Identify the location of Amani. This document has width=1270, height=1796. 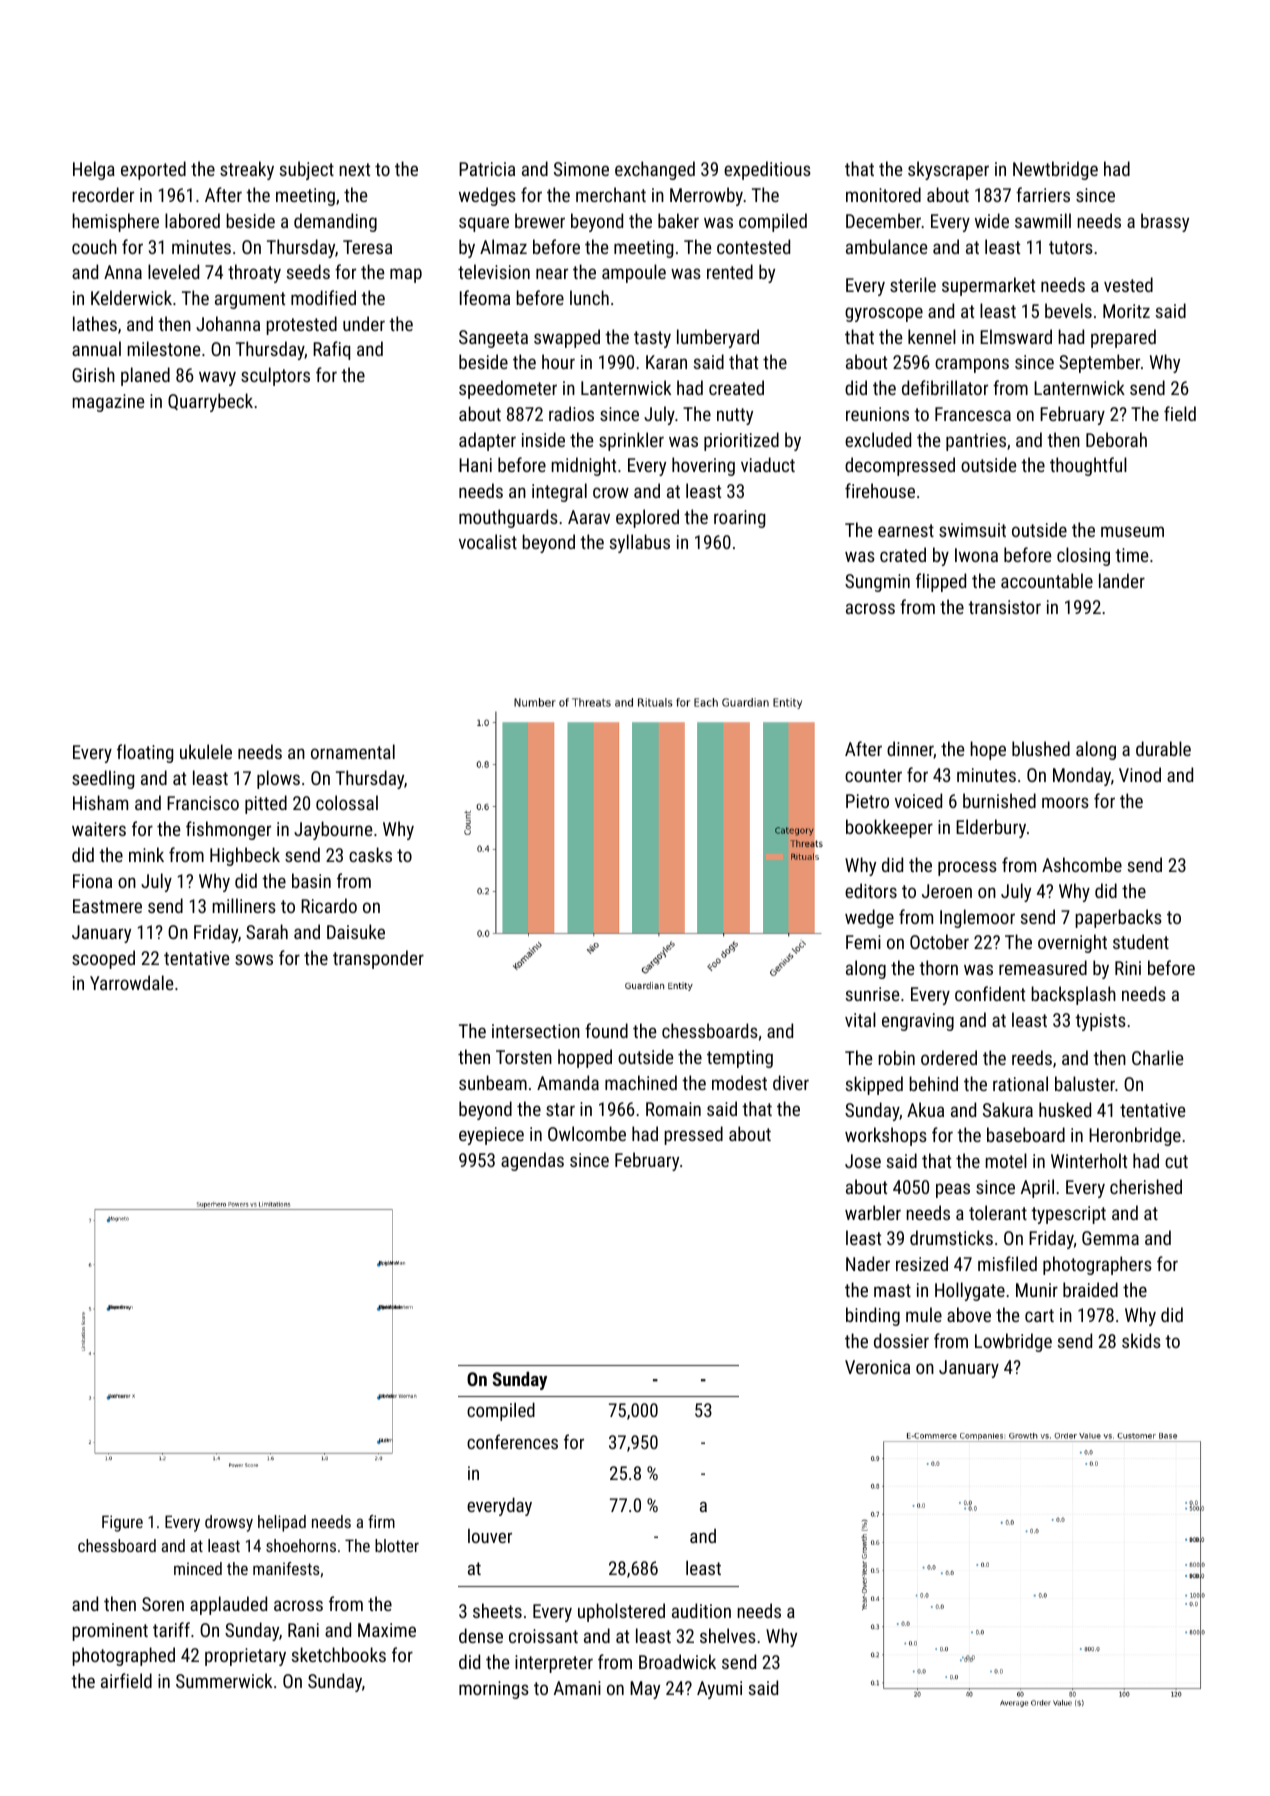
(577, 1688).
